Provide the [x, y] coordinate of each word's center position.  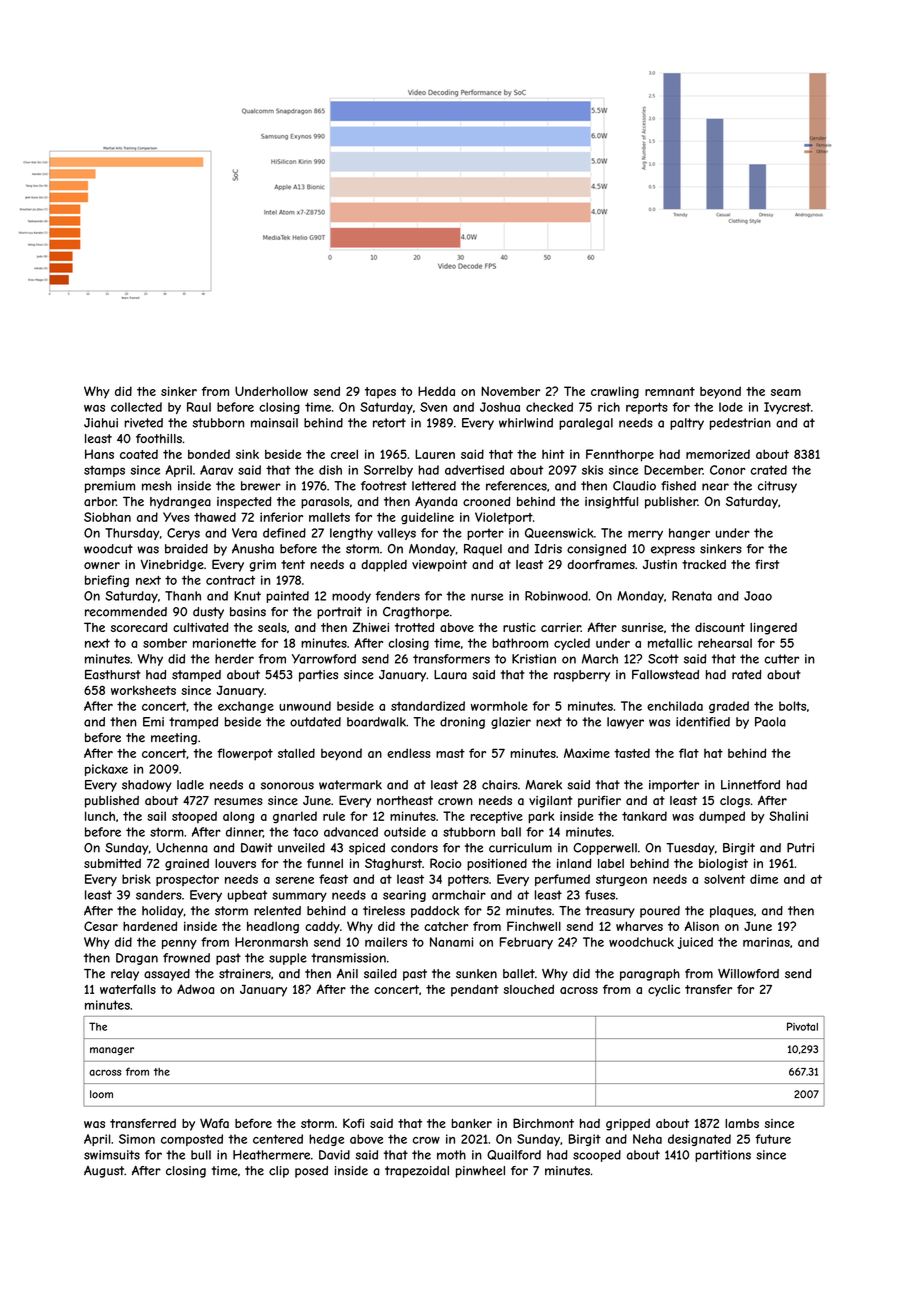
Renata [692, 596]
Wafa [214, 1123]
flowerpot [245, 754]
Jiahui [101, 423]
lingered [773, 629]
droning [462, 723]
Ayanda [436, 502]
